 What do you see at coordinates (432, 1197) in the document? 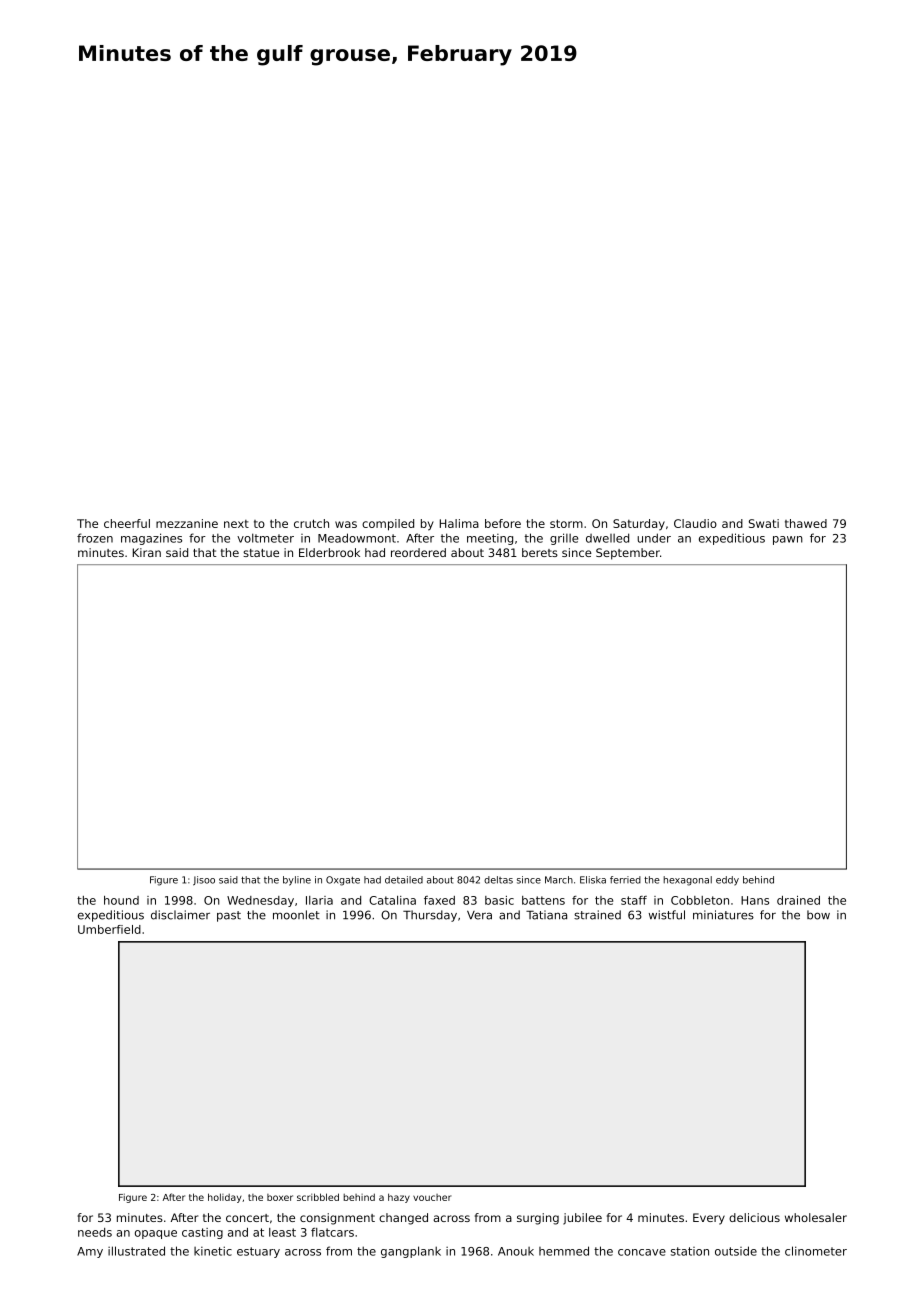
I see `voucher` at bounding box center [432, 1197].
